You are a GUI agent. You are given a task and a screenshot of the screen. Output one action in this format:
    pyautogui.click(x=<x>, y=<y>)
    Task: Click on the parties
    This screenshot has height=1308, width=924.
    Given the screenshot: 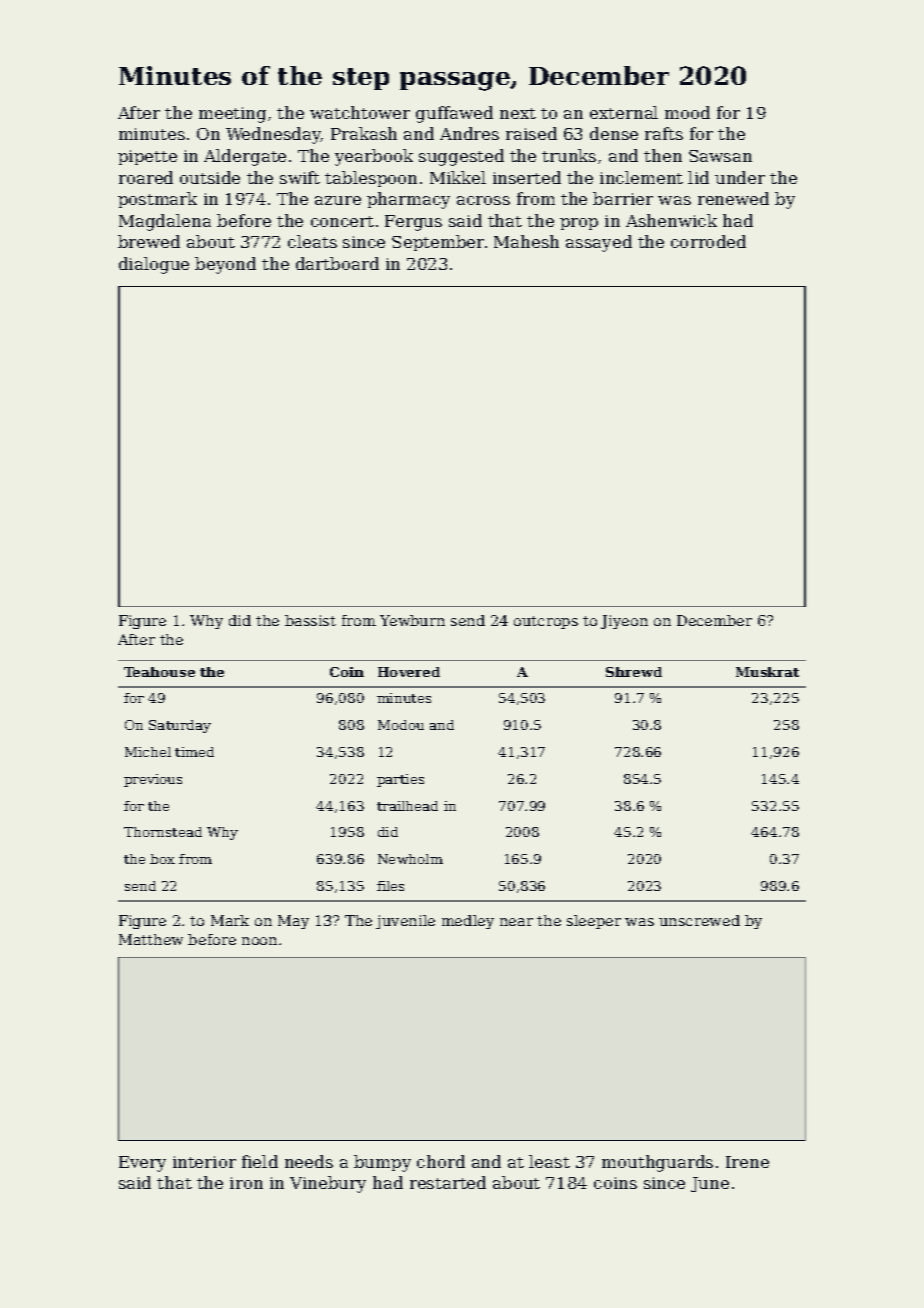 What is the action you would take?
    pyautogui.click(x=400, y=780)
